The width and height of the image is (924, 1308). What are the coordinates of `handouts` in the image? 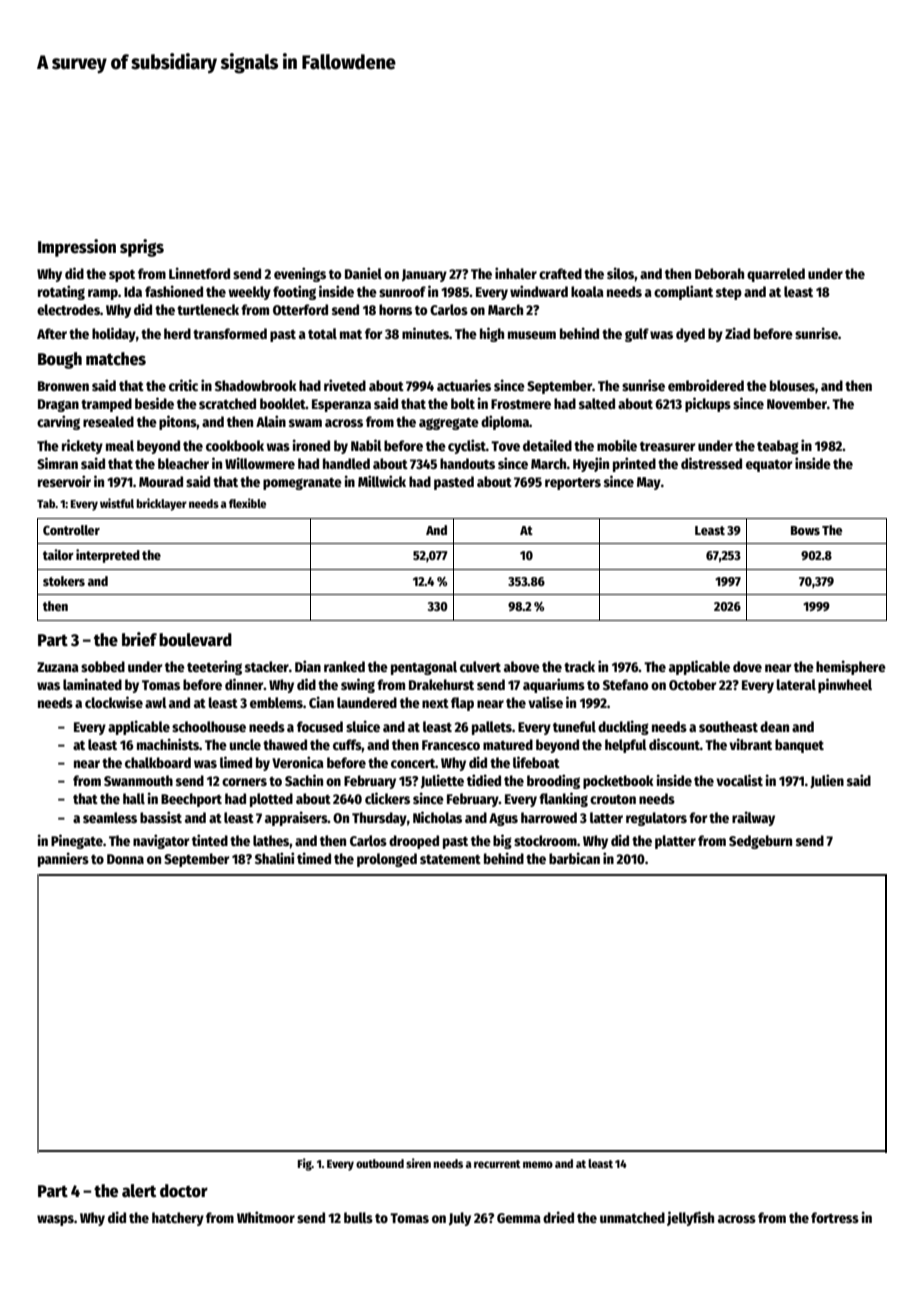 It's located at (467, 463).
